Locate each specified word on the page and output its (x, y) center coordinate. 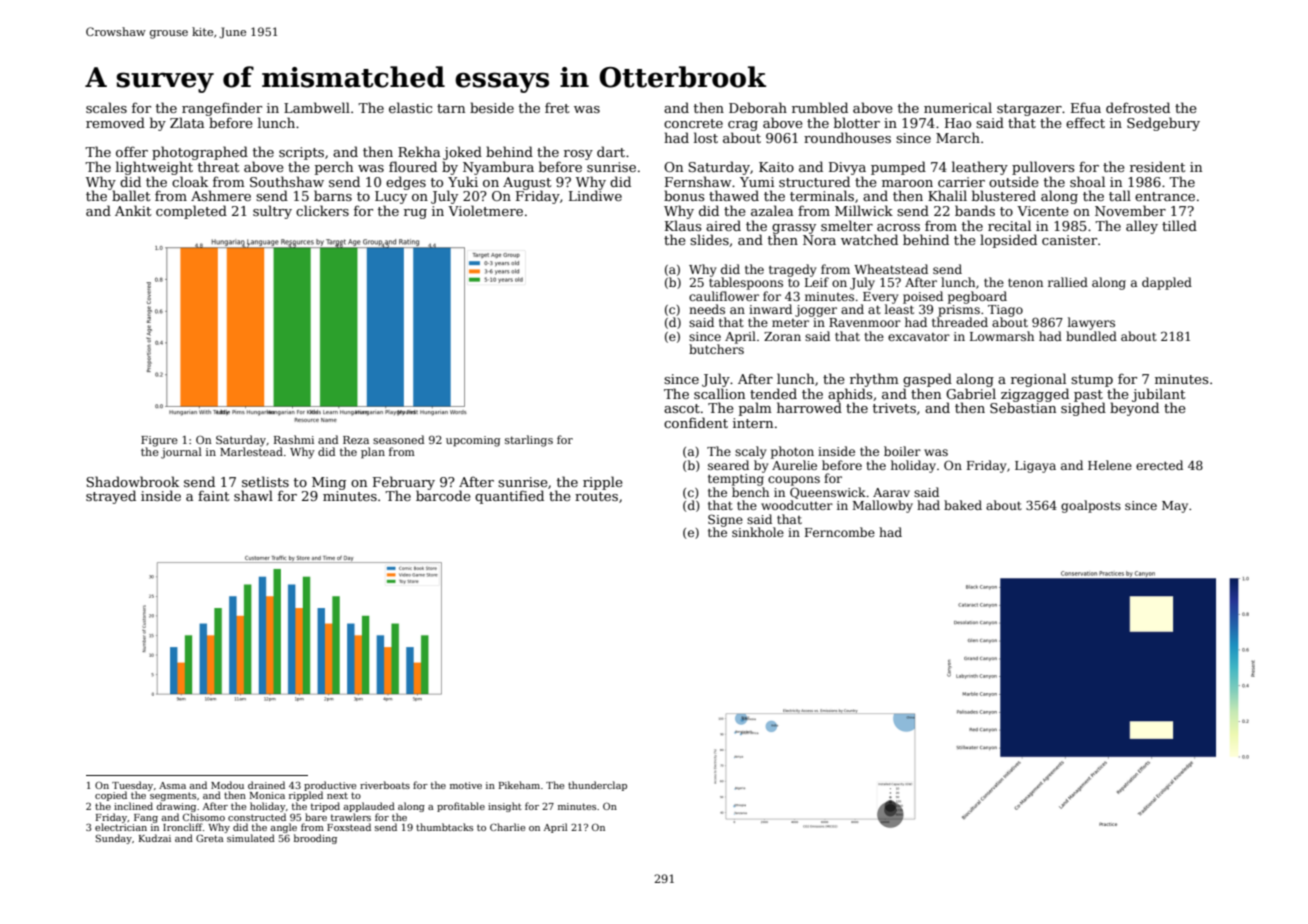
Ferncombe (840, 532)
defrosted (1138, 107)
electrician (121, 827)
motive (466, 785)
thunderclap (597, 786)
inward (770, 309)
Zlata (187, 122)
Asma (172, 785)
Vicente (1043, 211)
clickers (322, 210)
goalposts (1091, 506)
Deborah (758, 107)
